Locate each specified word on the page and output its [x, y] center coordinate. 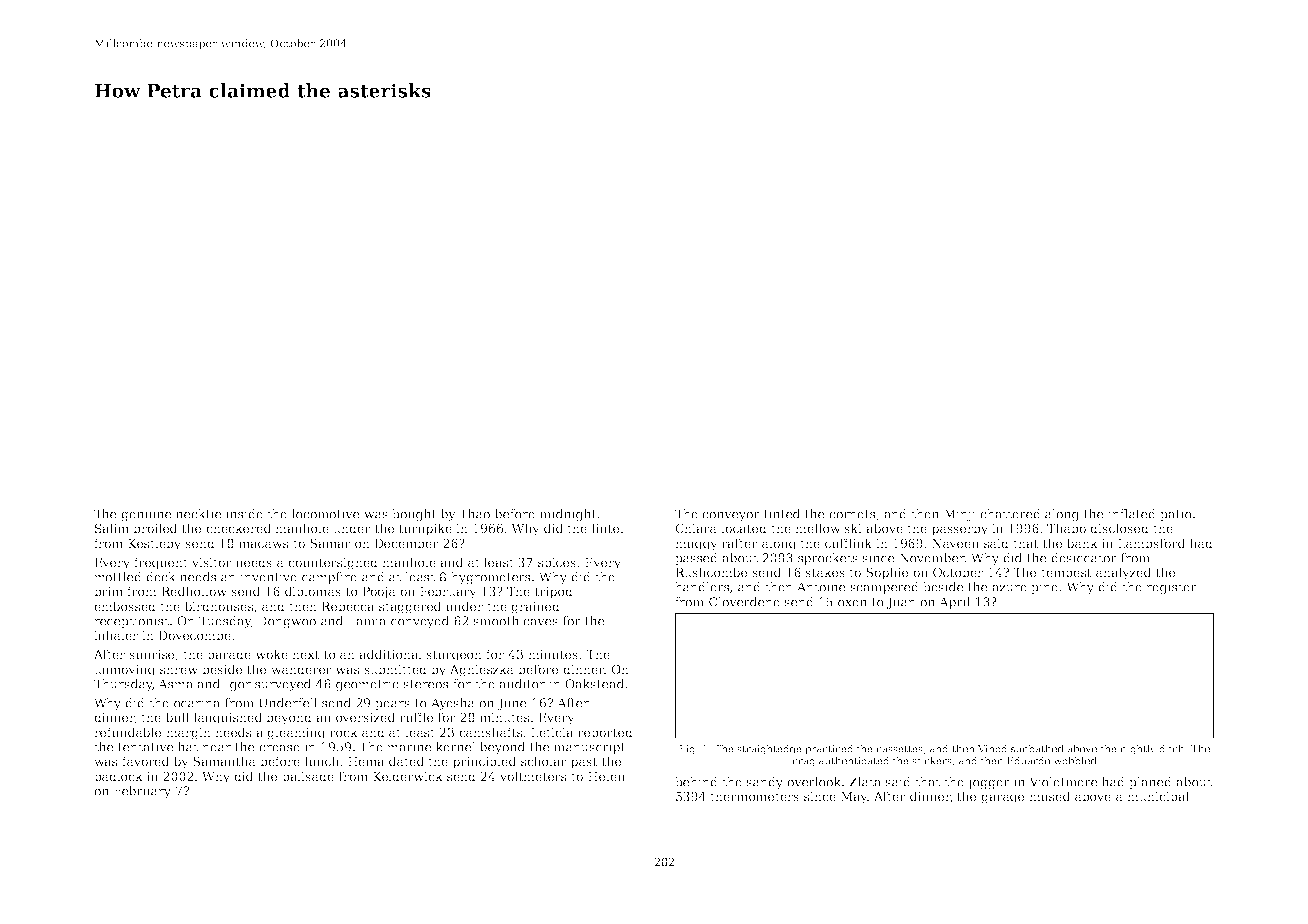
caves [540, 622]
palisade [308, 777]
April [954, 603]
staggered [410, 607]
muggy [696, 546]
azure [1009, 588]
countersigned [333, 563]
